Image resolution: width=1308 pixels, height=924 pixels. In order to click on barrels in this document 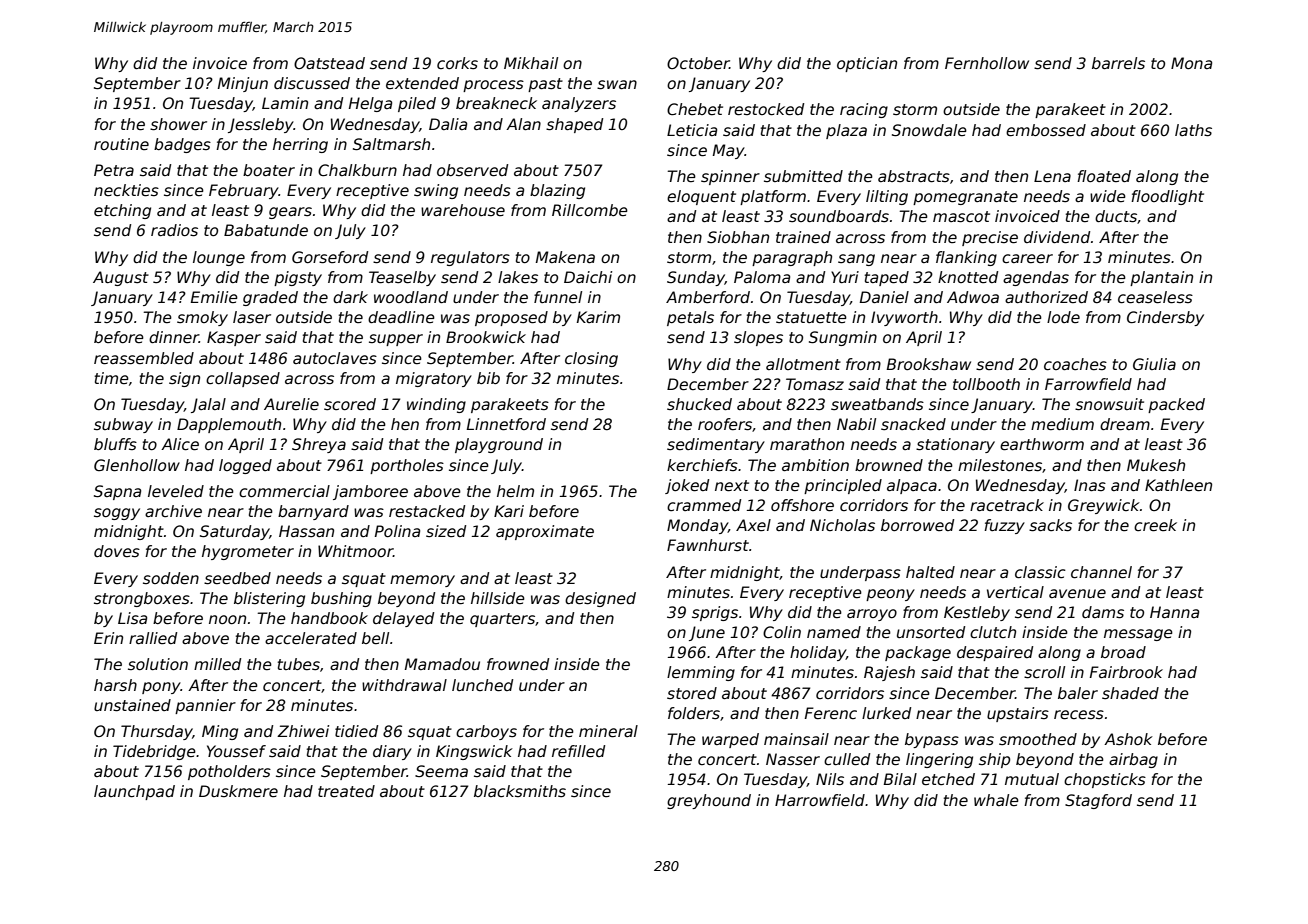, I will do `click(1118, 63)`.
